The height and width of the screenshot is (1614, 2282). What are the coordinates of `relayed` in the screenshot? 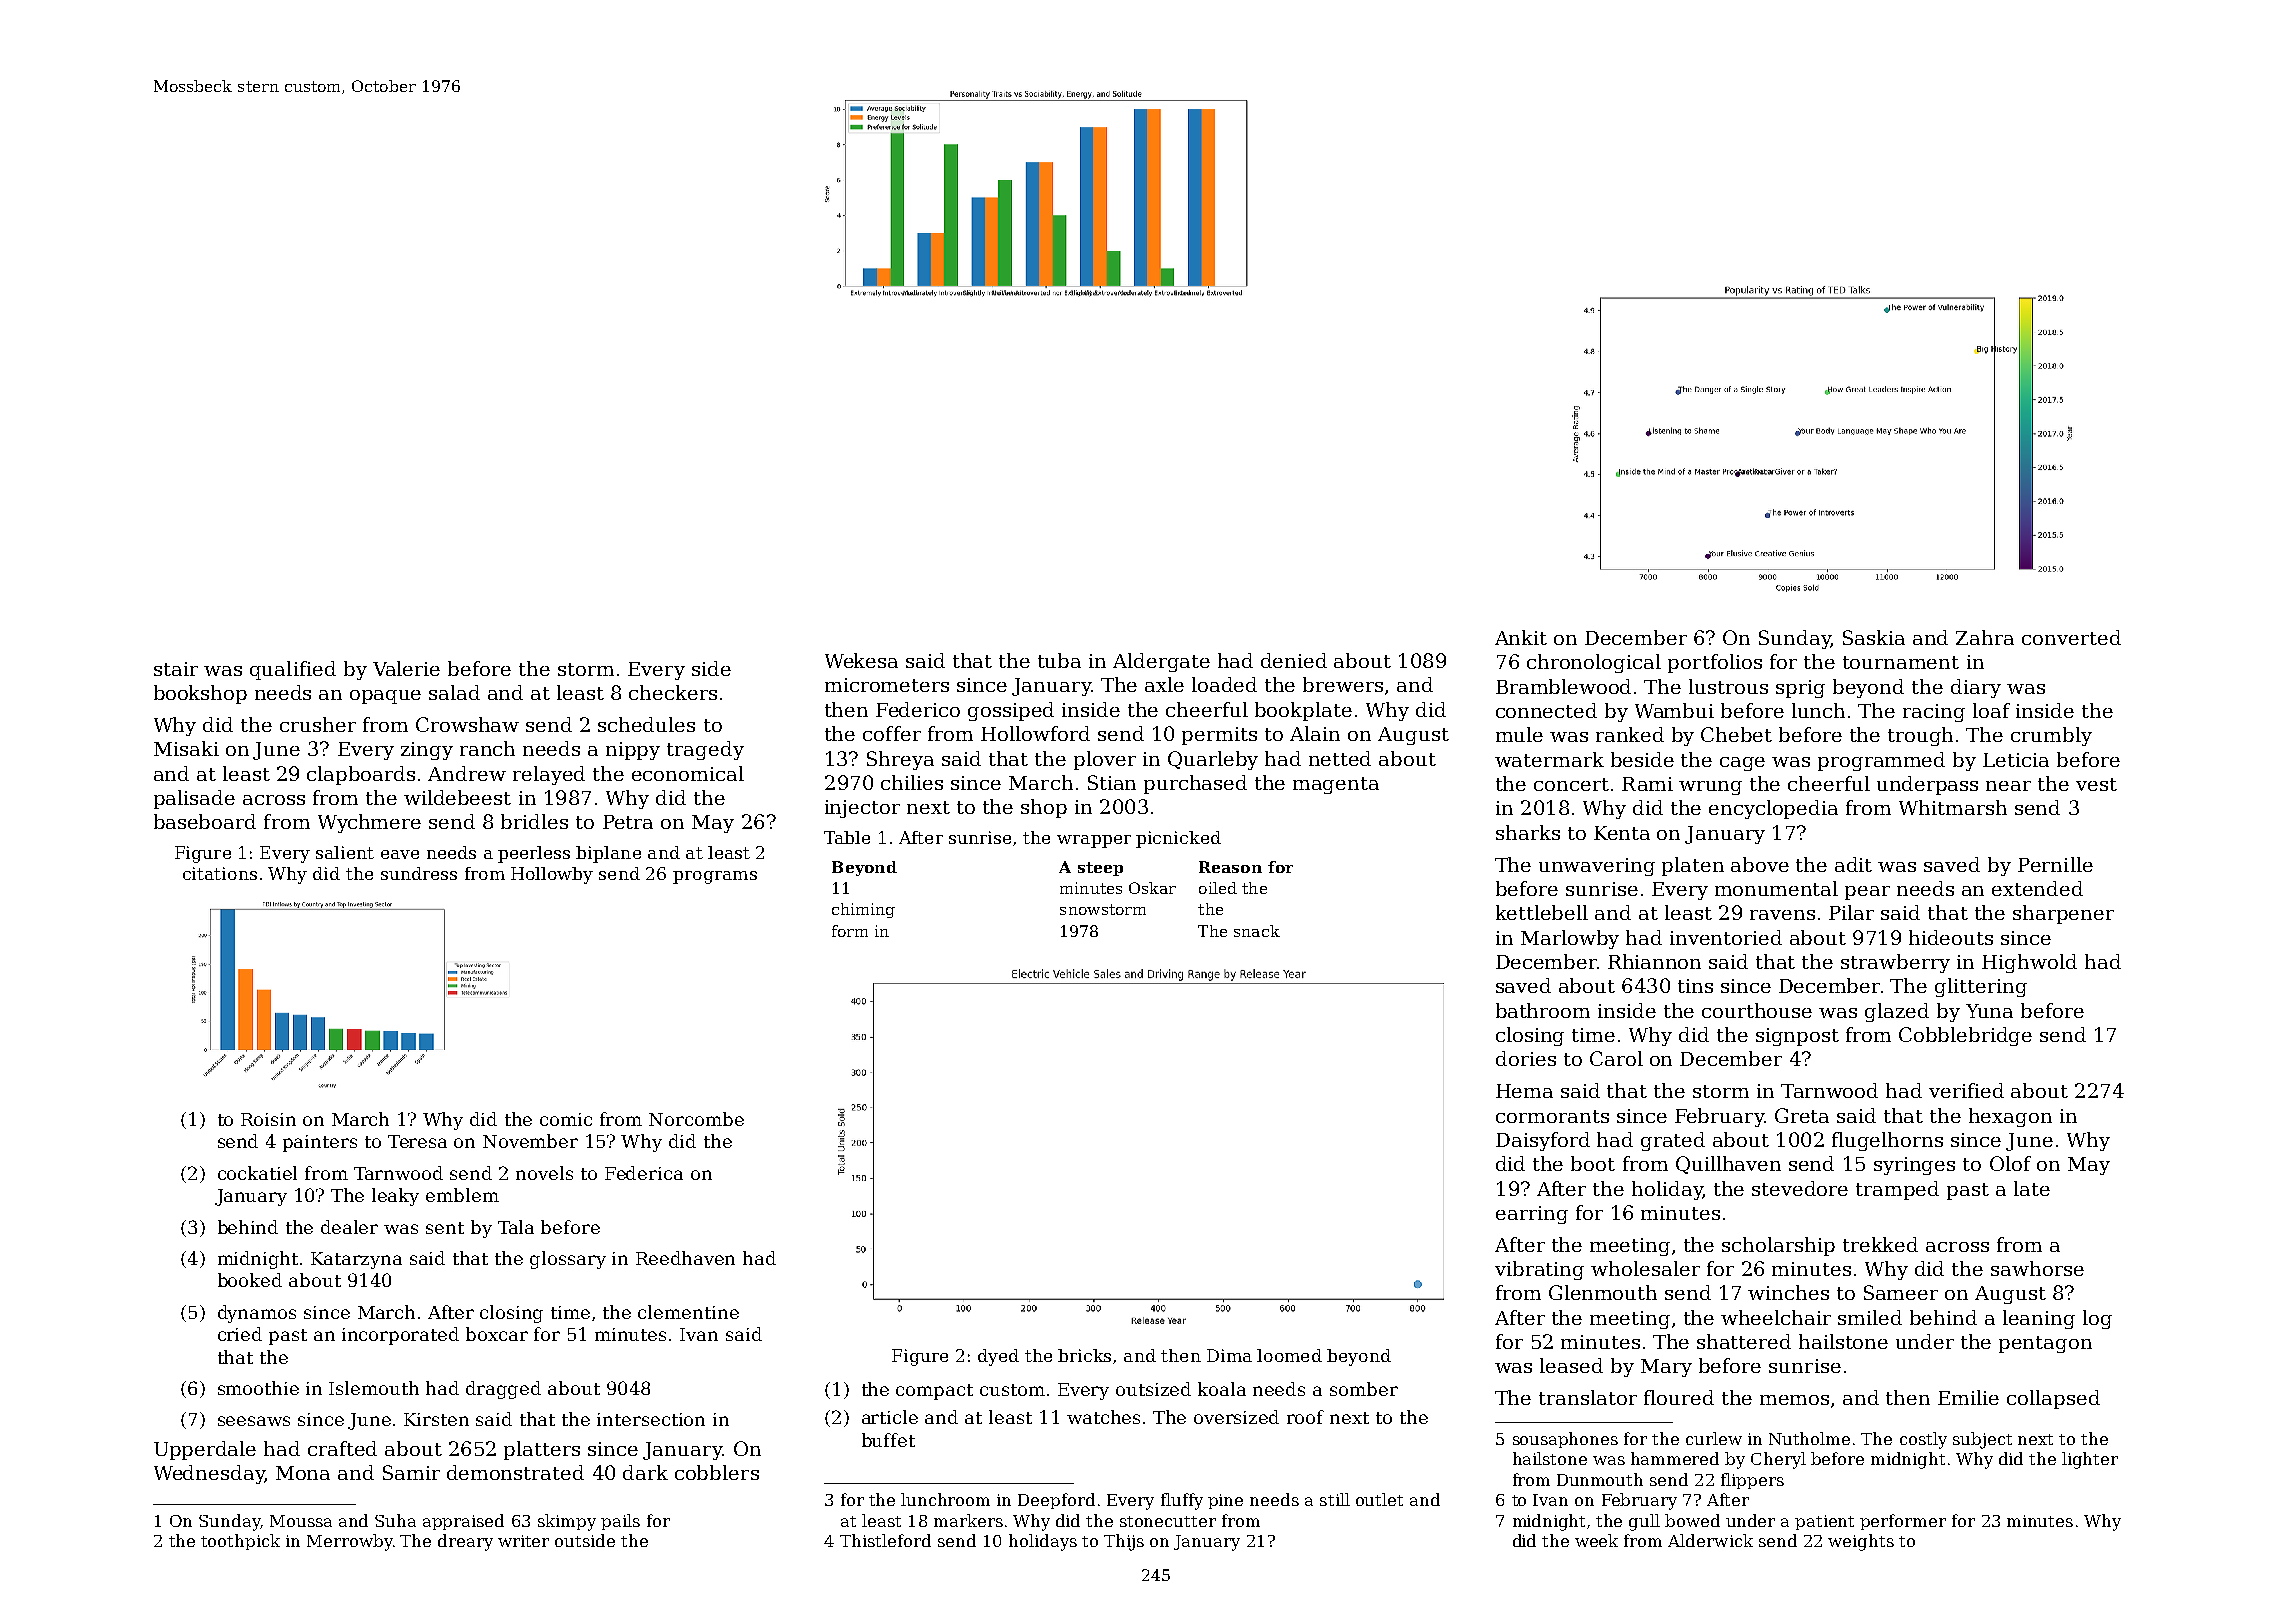 It's located at (549, 775).
